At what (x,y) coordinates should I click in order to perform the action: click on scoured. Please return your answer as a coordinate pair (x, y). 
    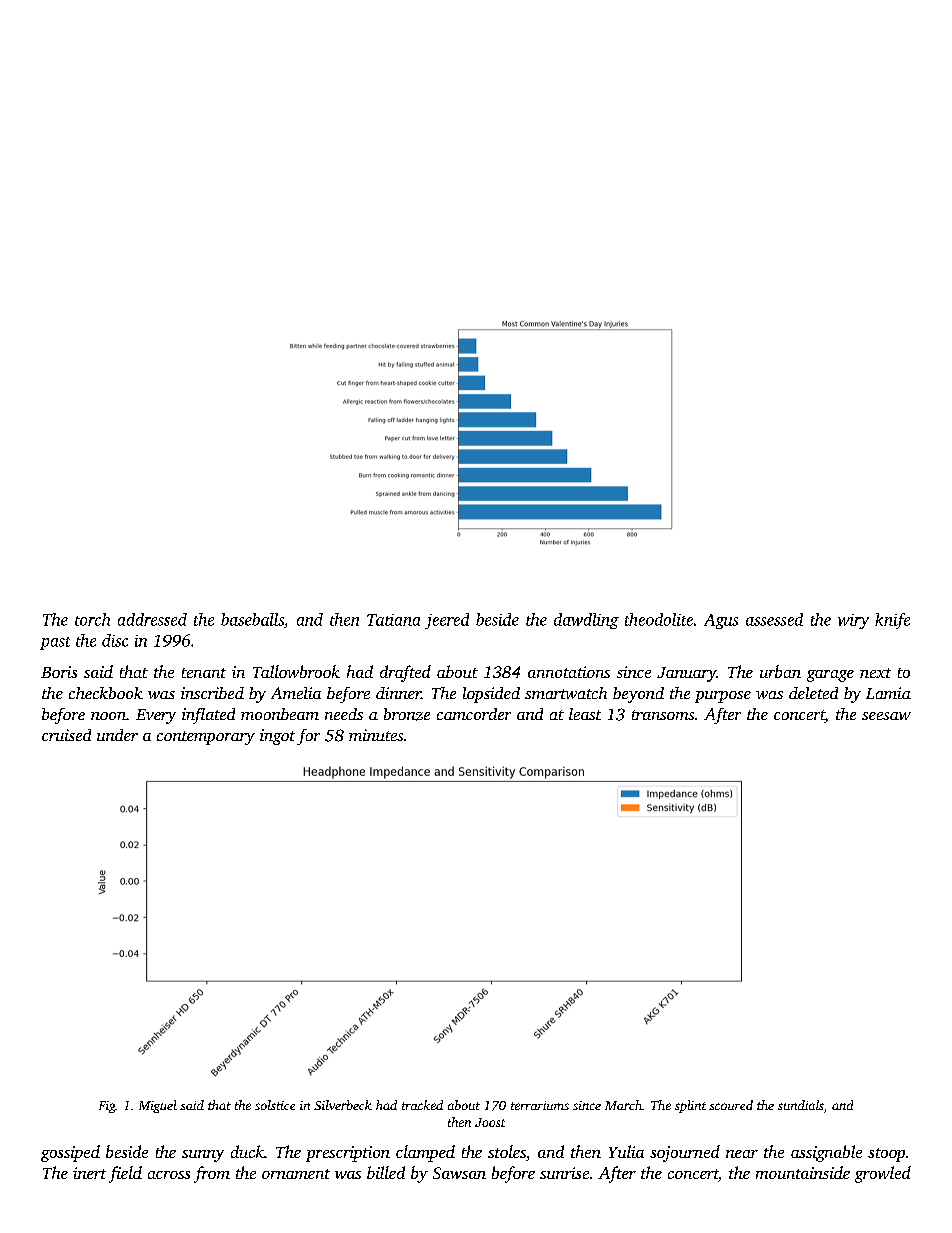
    Looking at the image, I should click on (731, 1105).
